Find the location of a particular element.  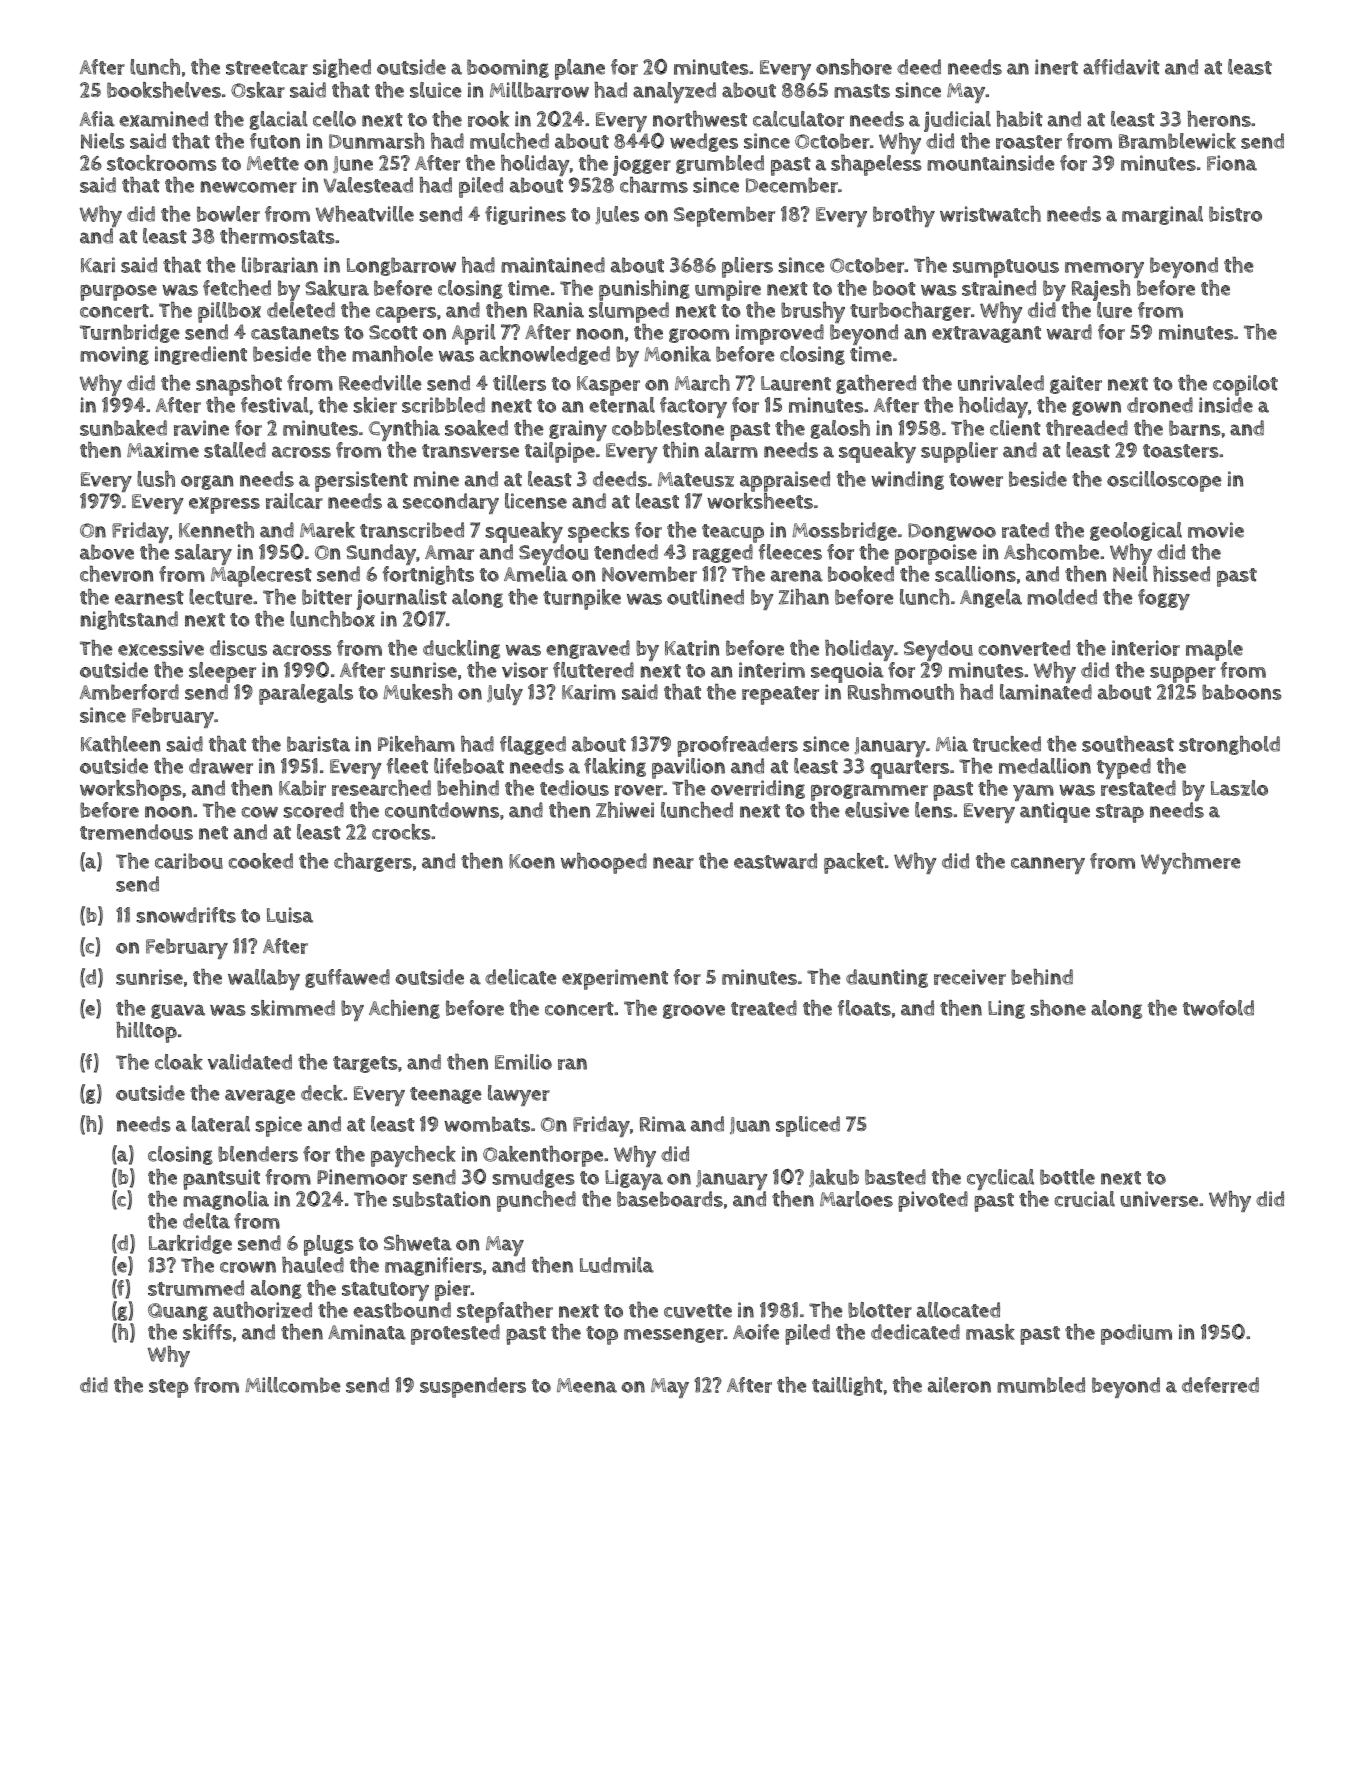

persistent is located at coordinates (361, 481).
